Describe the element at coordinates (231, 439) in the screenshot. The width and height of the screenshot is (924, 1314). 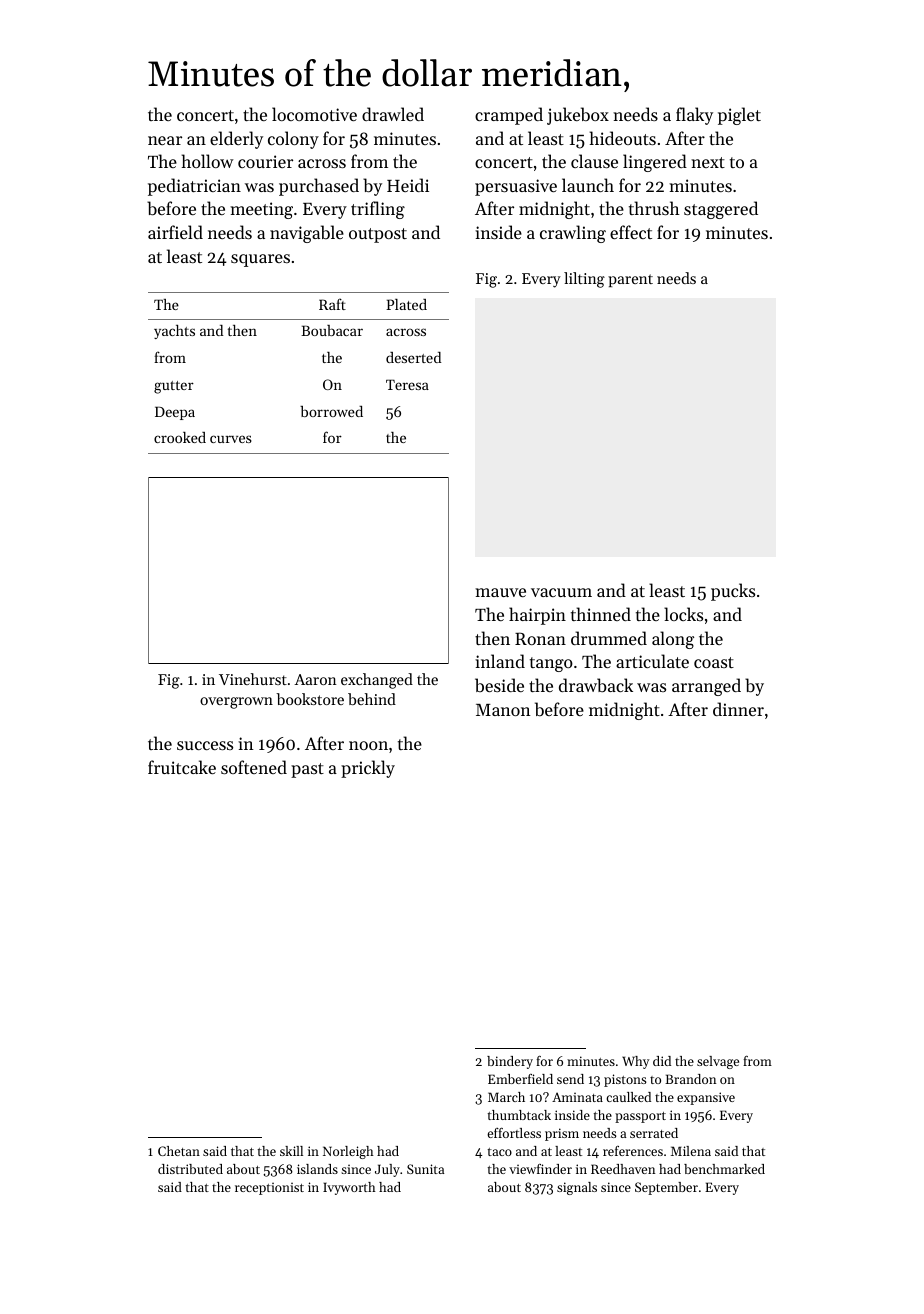
I see `curves` at that location.
